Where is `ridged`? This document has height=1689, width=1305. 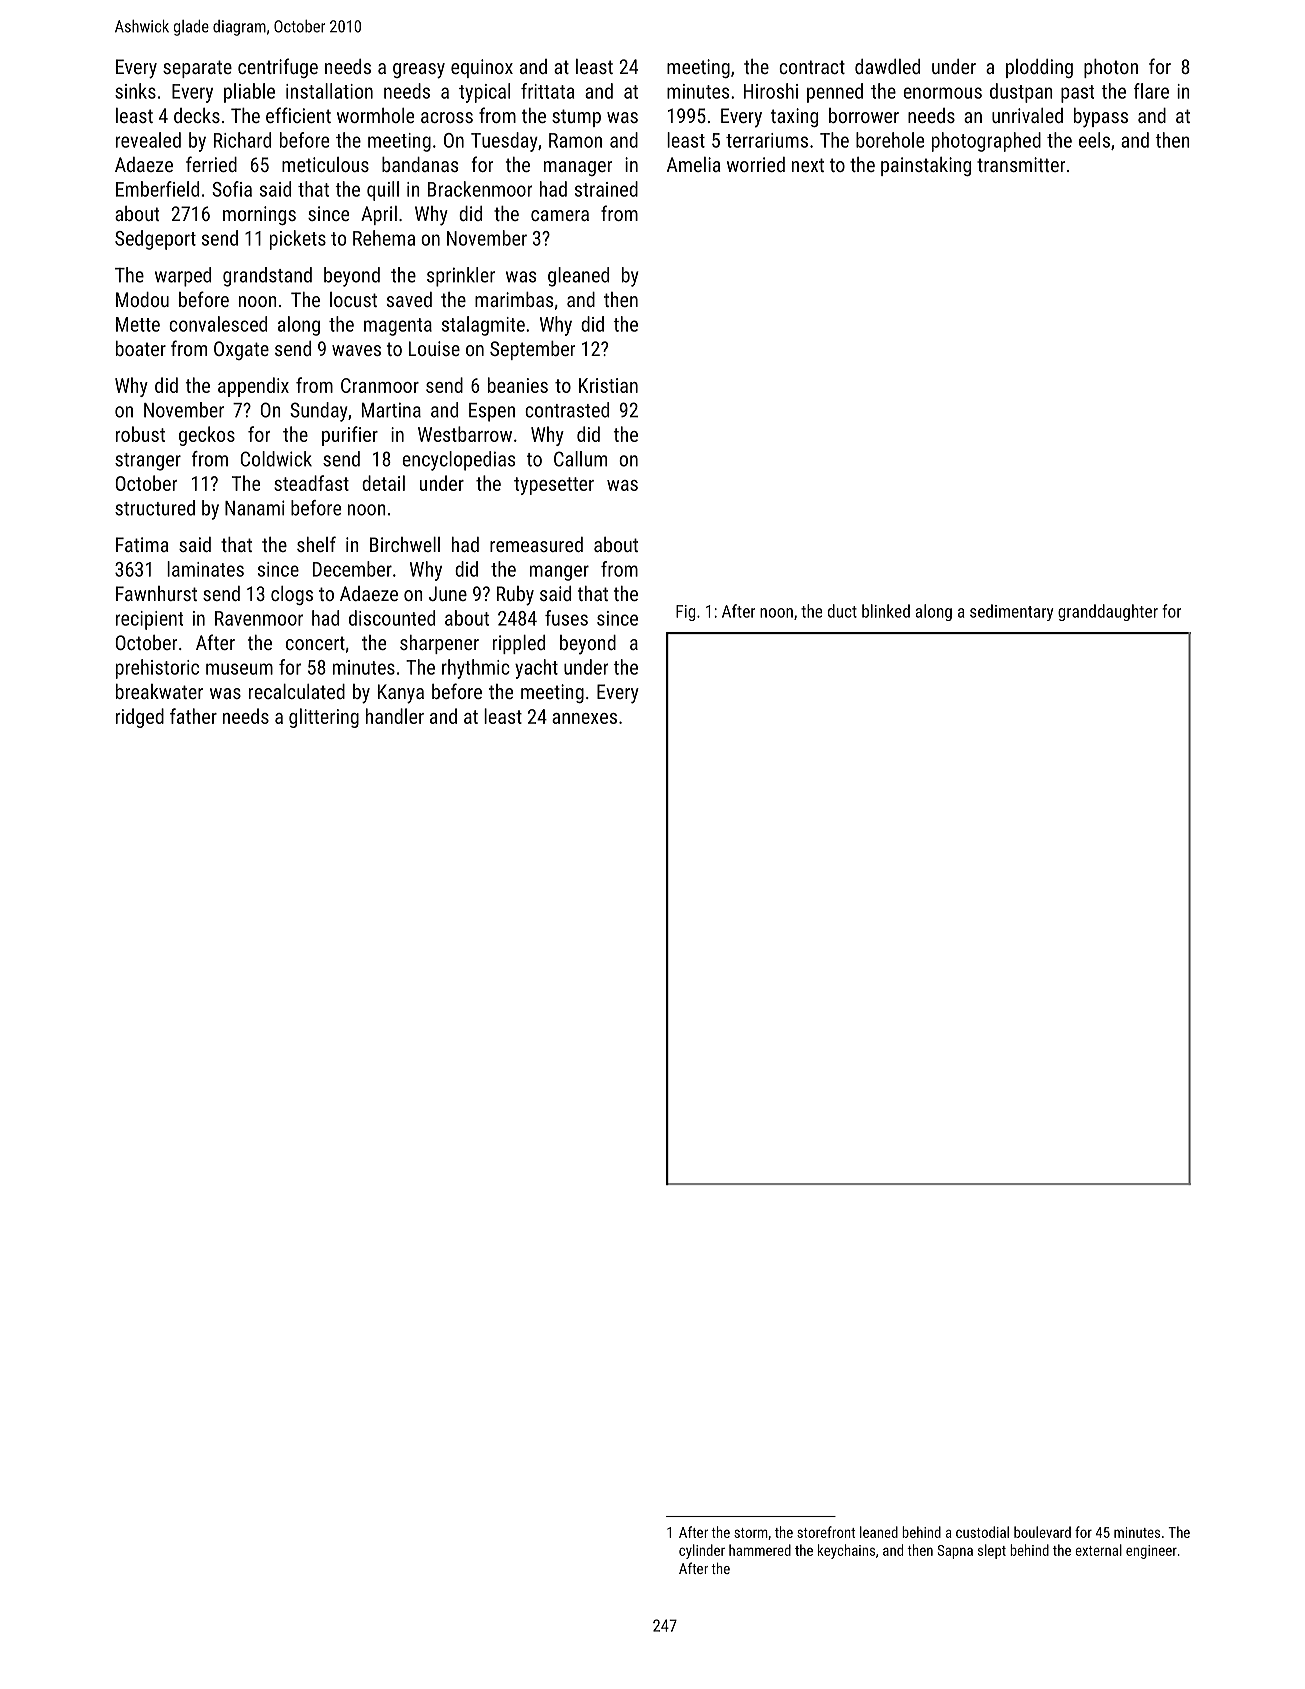
ridged is located at coordinates (140, 718).
